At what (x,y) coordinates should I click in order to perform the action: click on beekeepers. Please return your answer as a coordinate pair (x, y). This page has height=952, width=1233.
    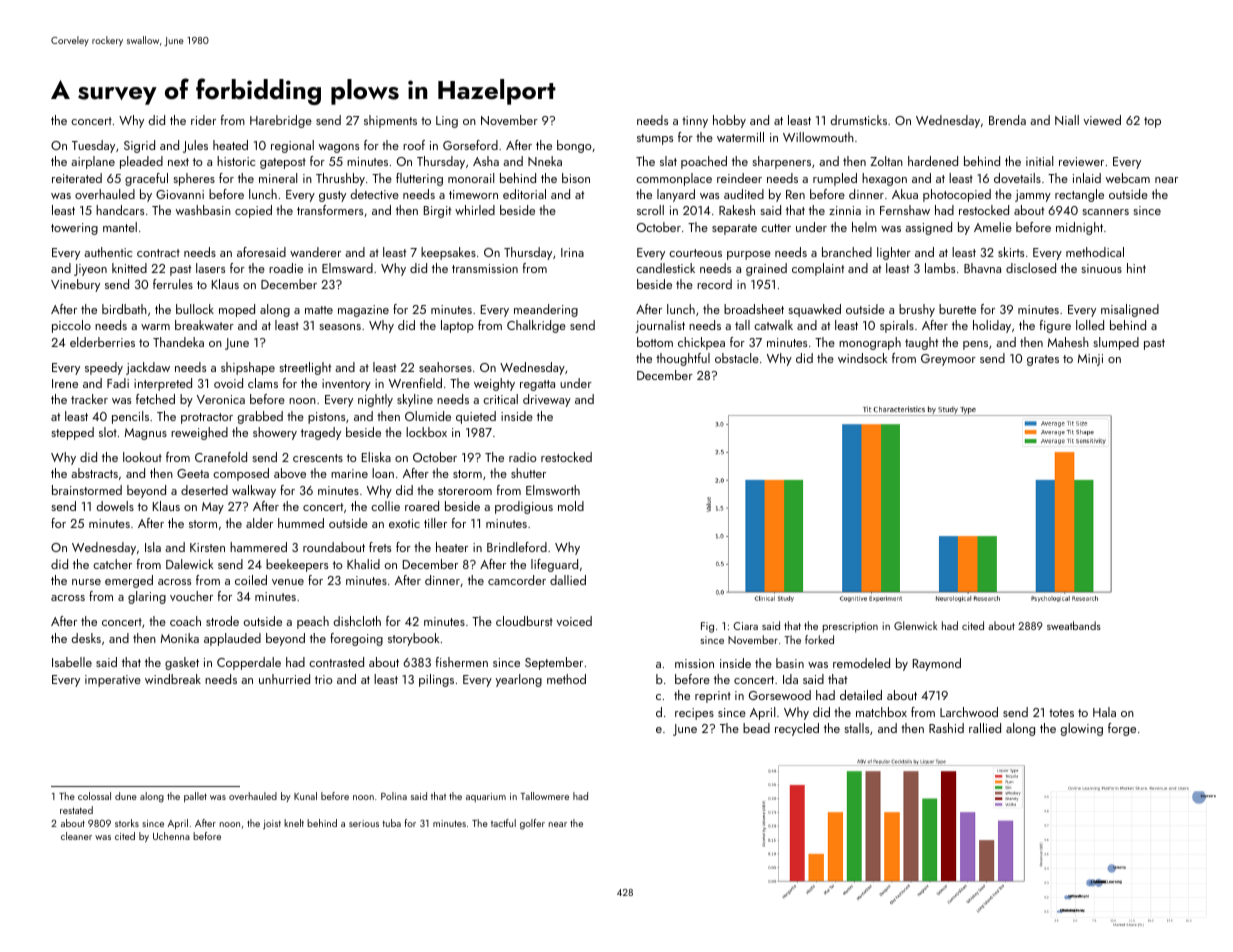
    Looking at the image, I should click on (297, 565).
